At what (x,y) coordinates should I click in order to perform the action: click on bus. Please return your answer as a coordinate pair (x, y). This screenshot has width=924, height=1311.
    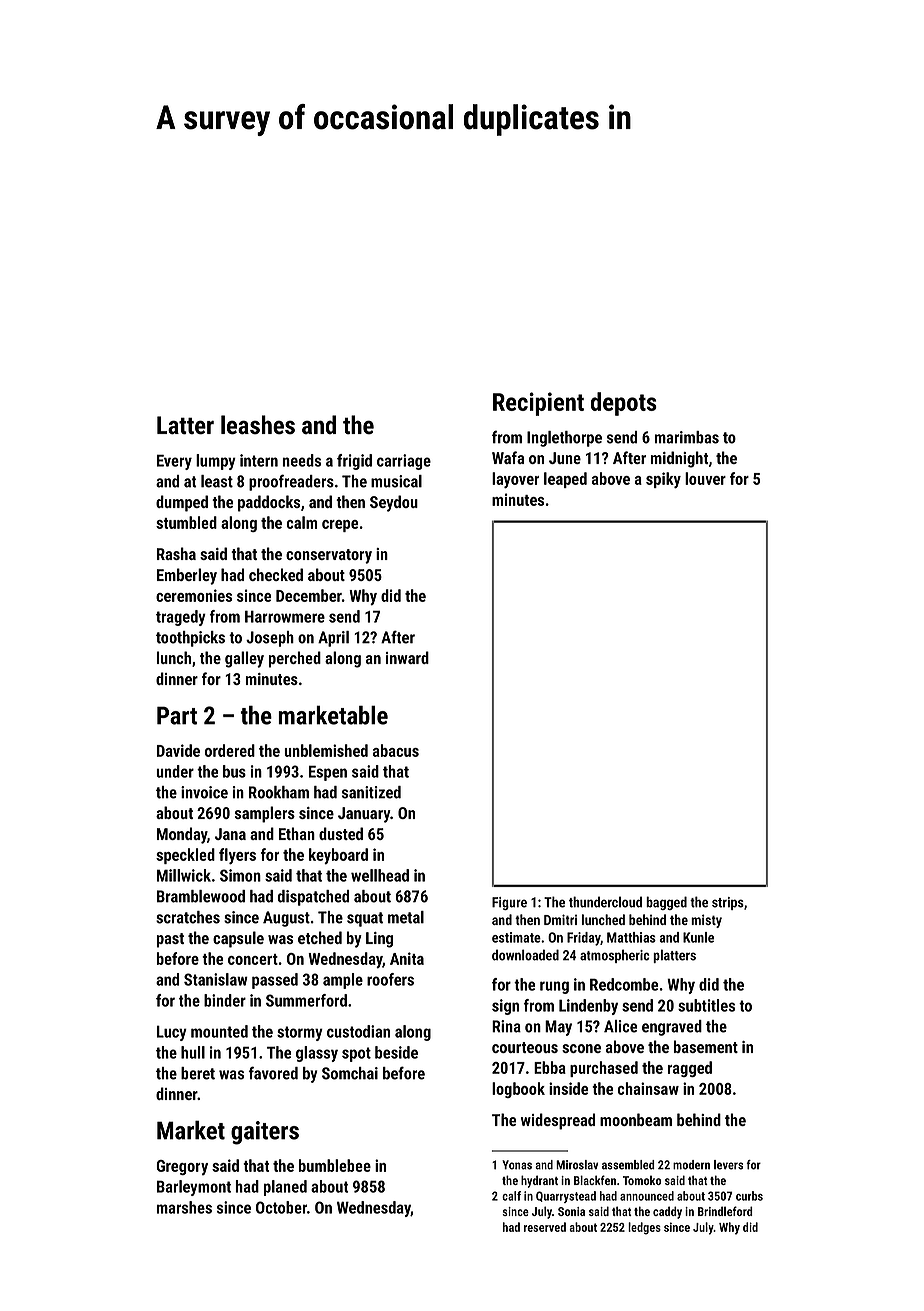
    Looking at the image, I should click on (234, 771).
